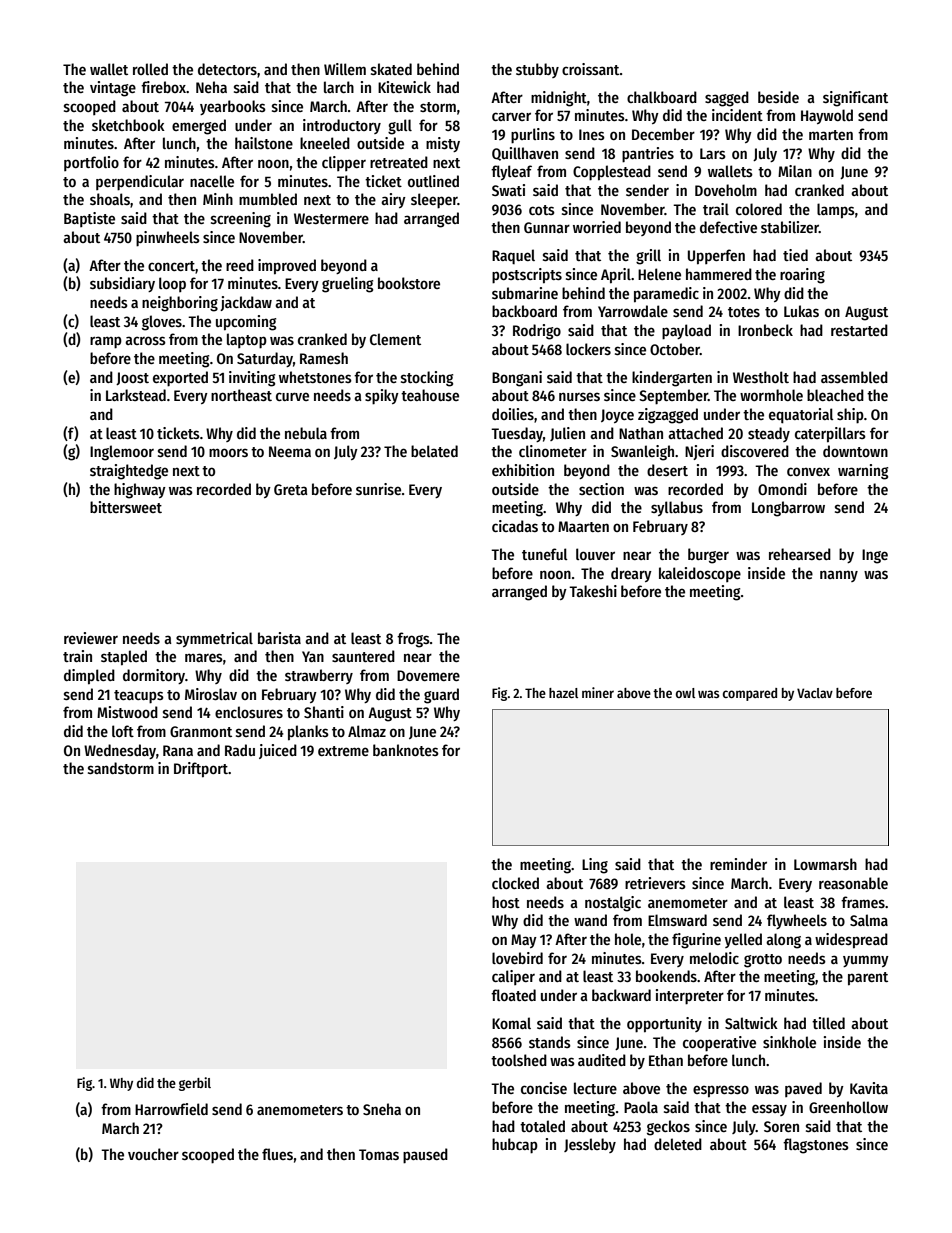 Image resolution: width=952 pixels, height=1233 pixels. Describe the element at coordinates (127, 712) in the screenshot. I see `Mistwood` at that location.
